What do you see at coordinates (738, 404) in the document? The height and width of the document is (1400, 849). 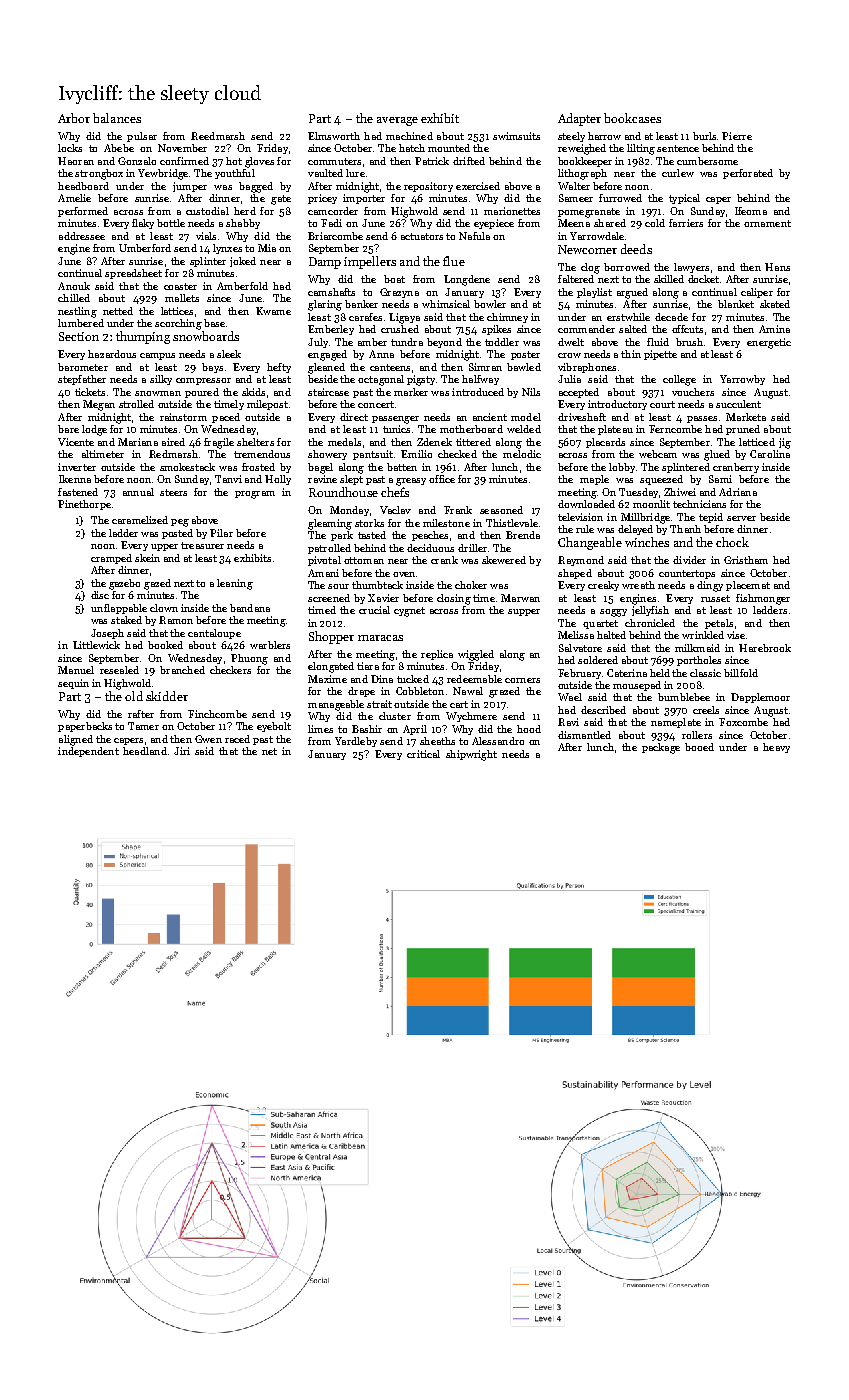 I see `succulent` at bounding box center [738, 404].
